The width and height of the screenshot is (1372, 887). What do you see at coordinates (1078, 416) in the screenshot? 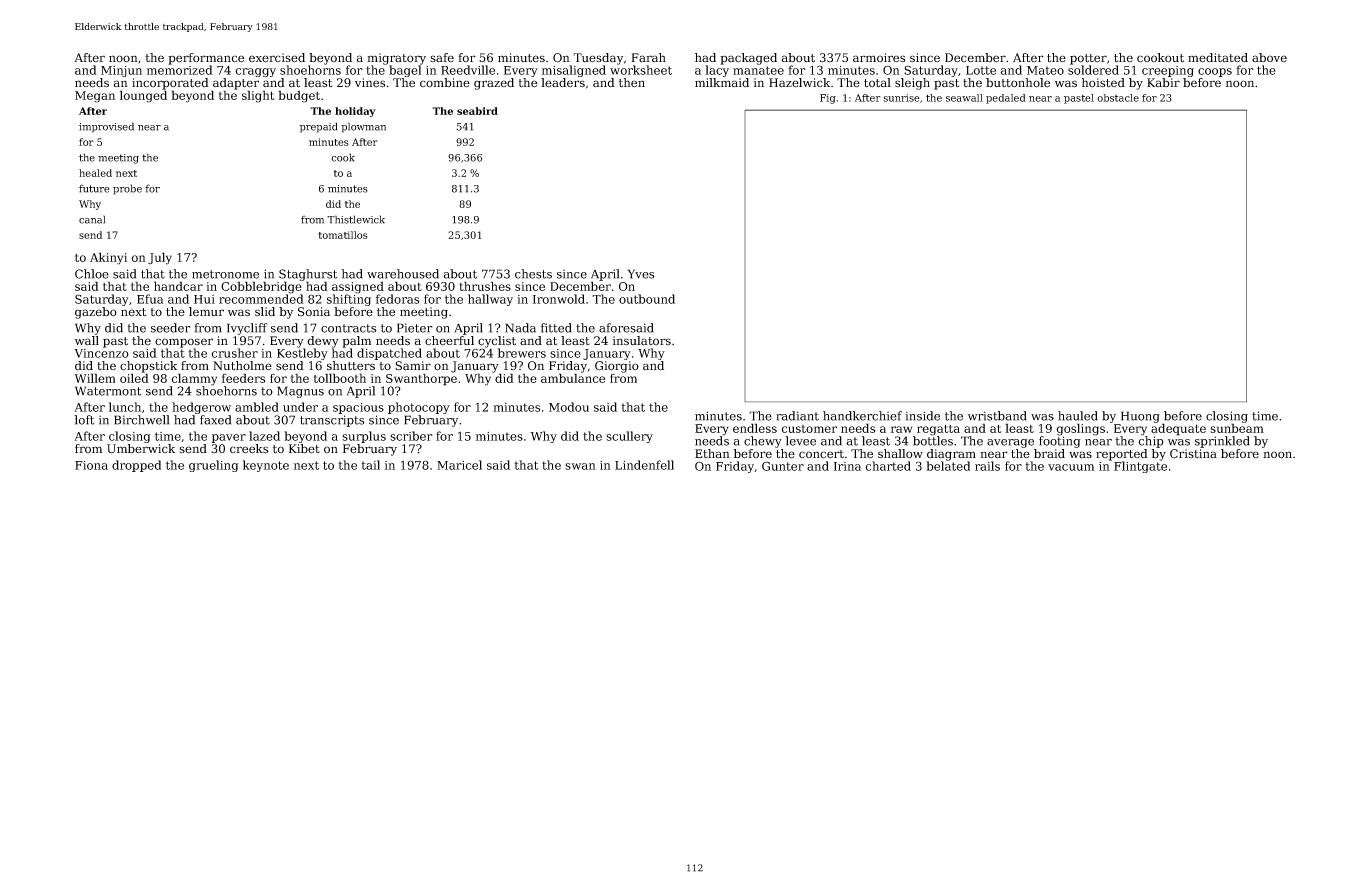
I see `hauled` at bounding box center [1078, 416].
